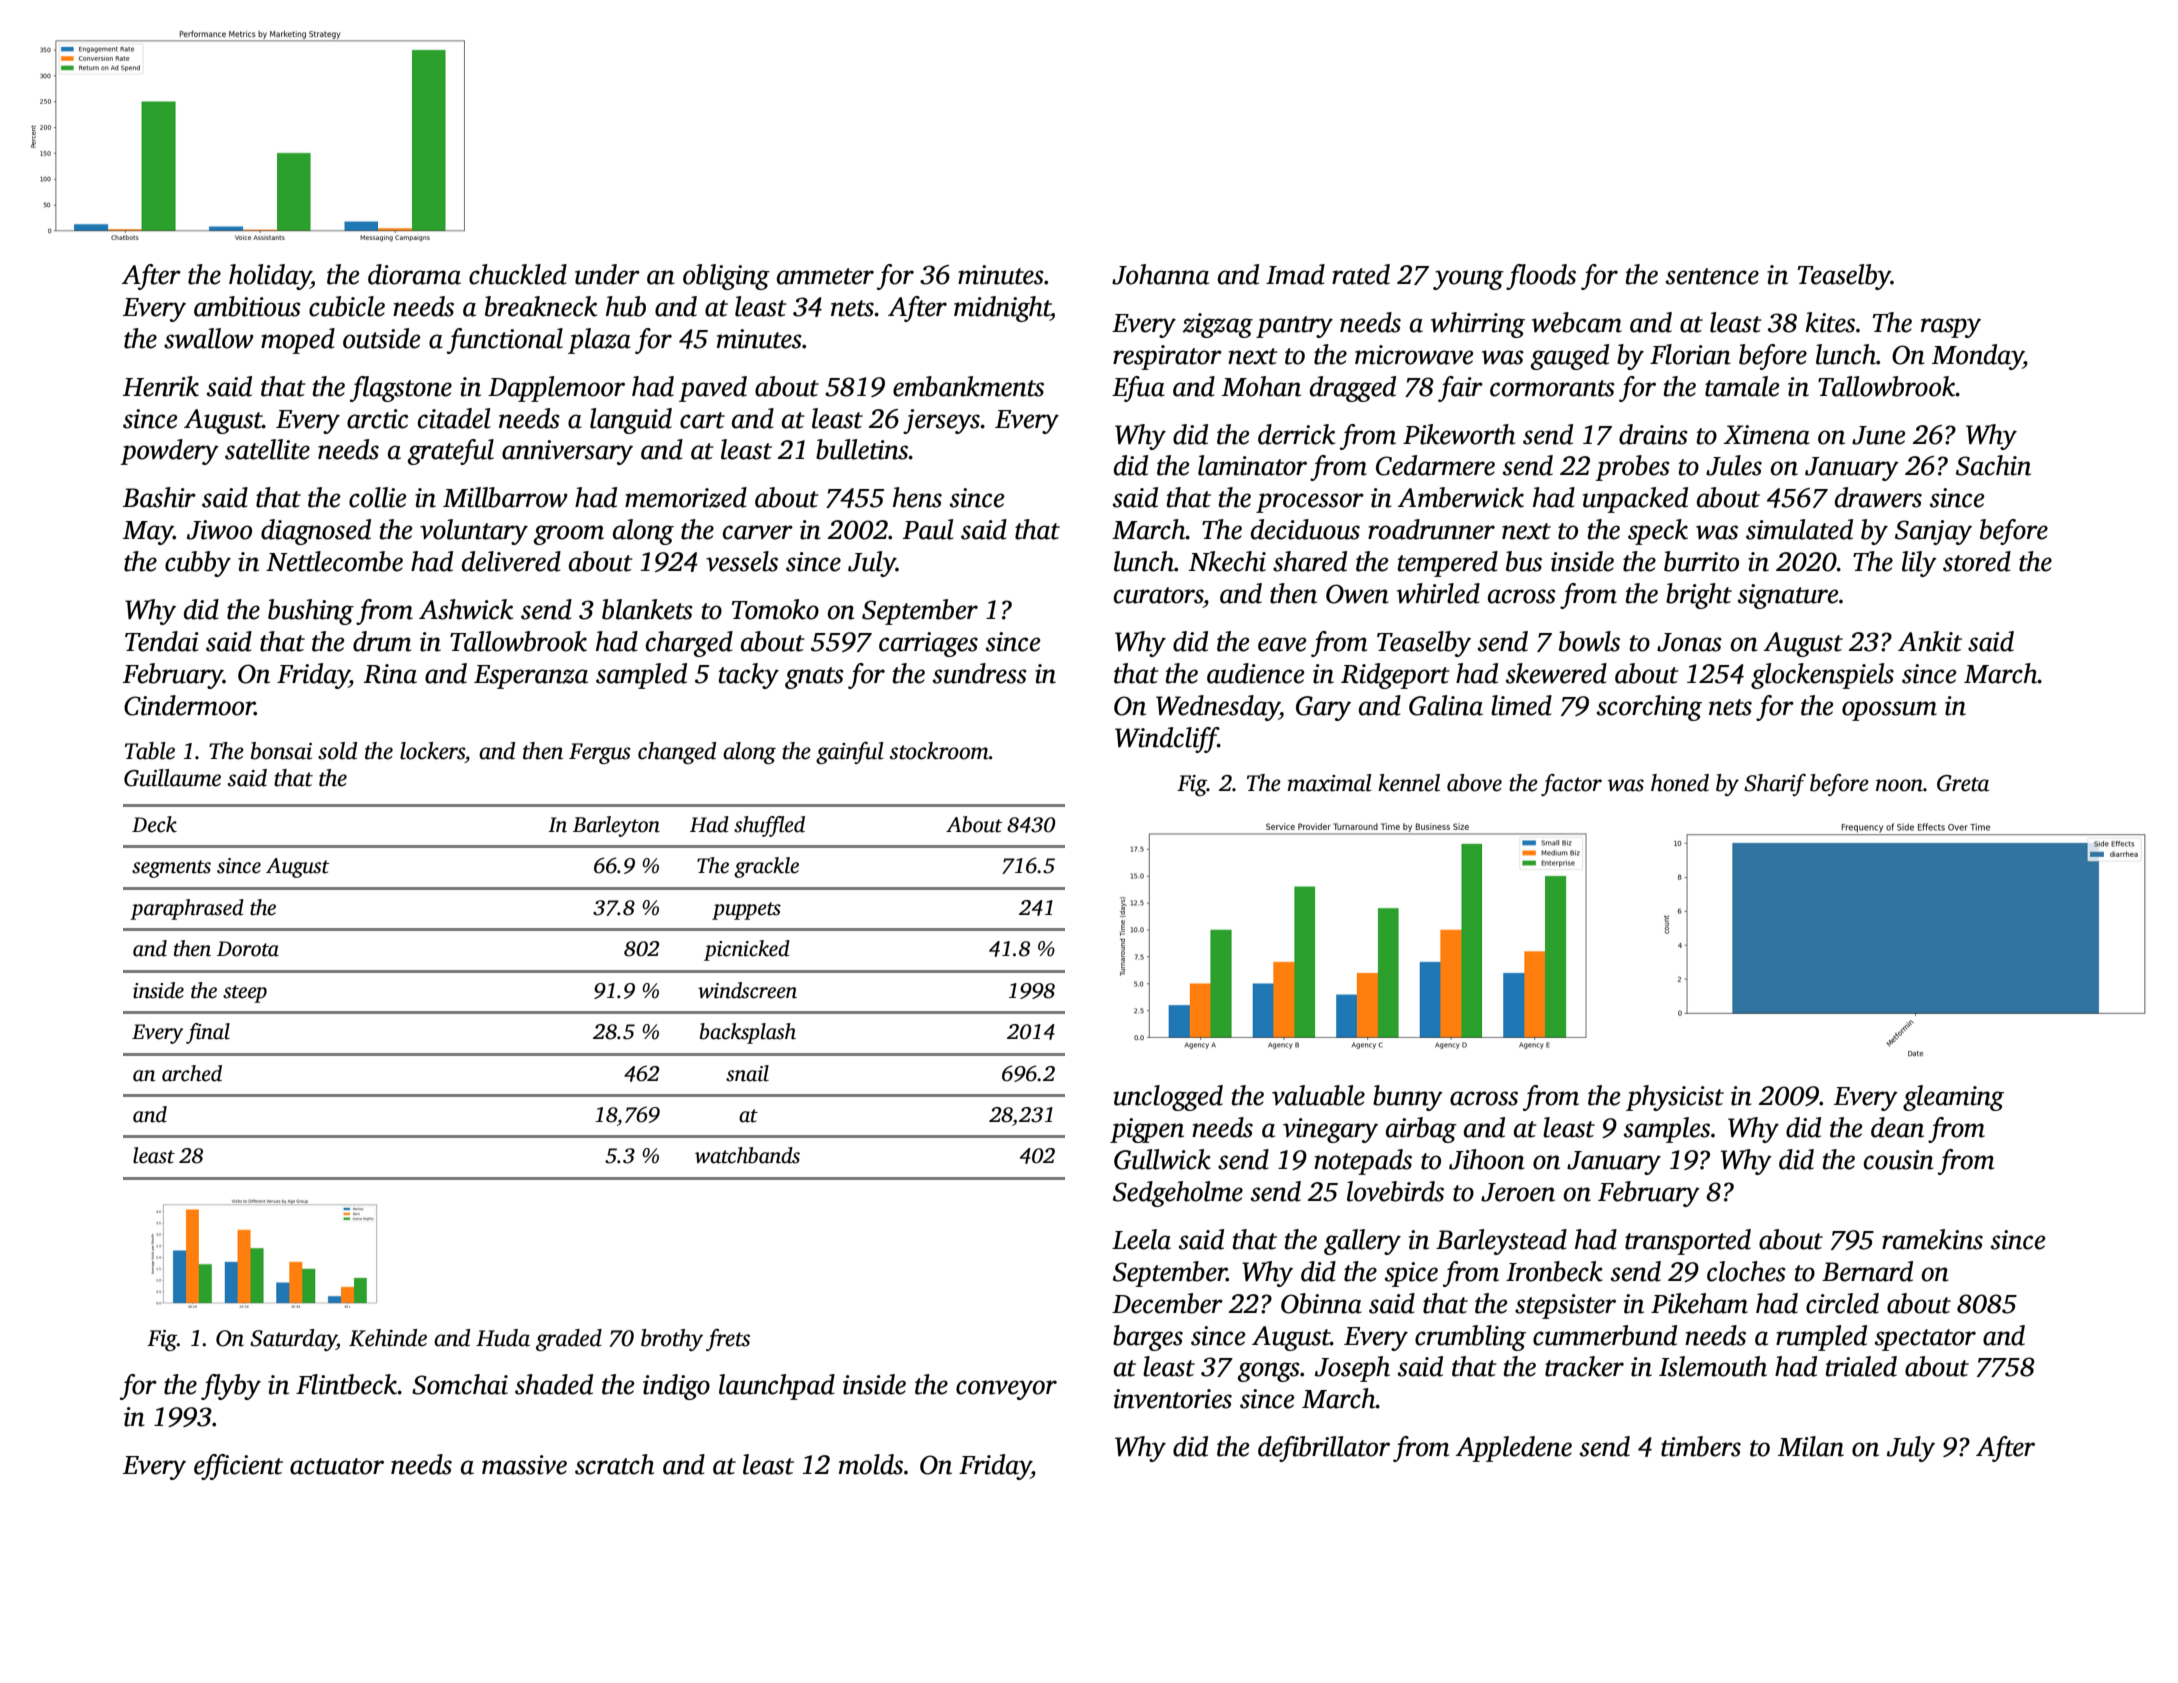 This screenshot has height=1683, width=2178. Describe the element at coordinates (247, 306) in the screenshot. I see `ambitious` at that location.
